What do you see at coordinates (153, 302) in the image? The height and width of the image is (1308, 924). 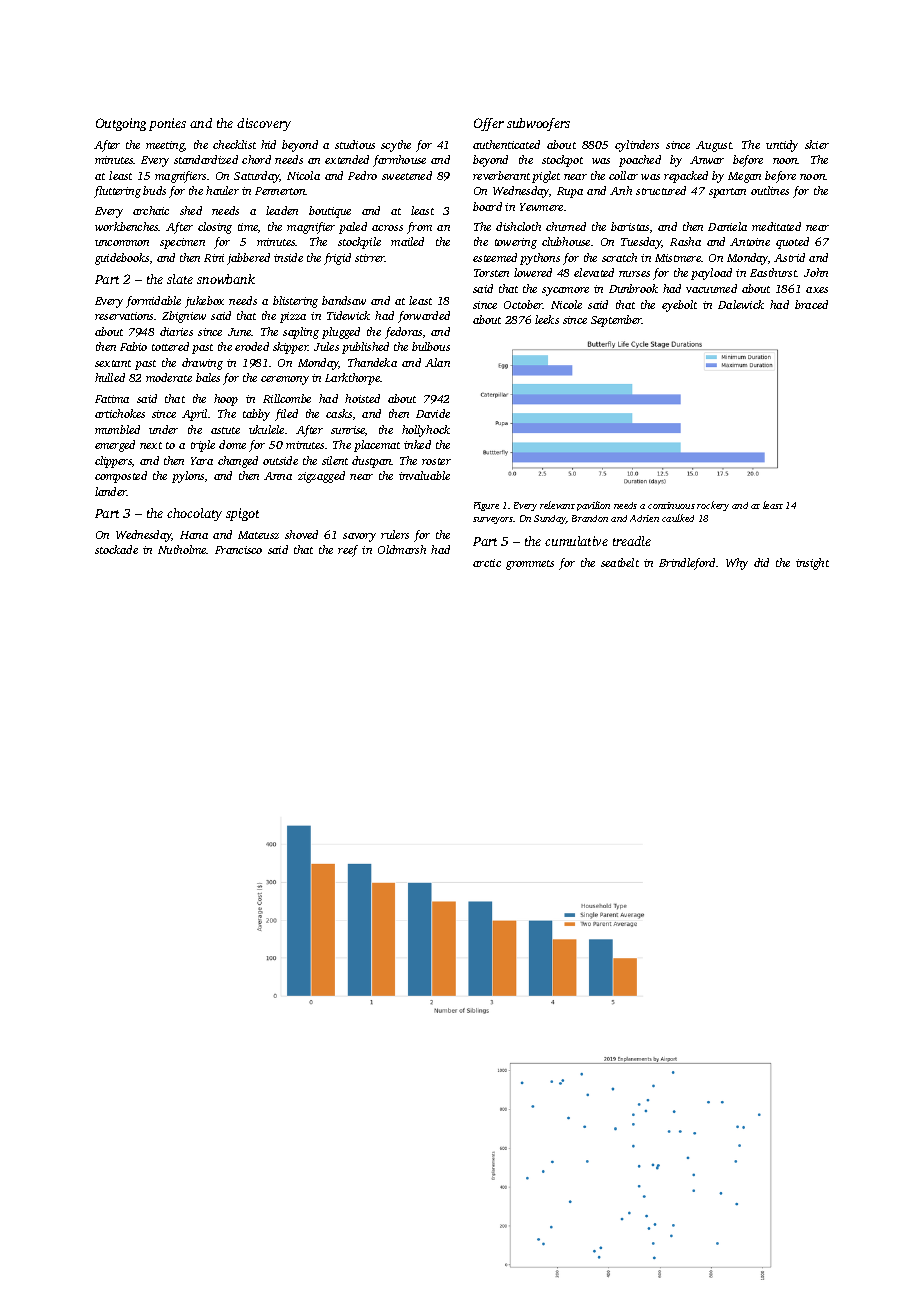 I see `formidable` at bounding box center [153, 302].
